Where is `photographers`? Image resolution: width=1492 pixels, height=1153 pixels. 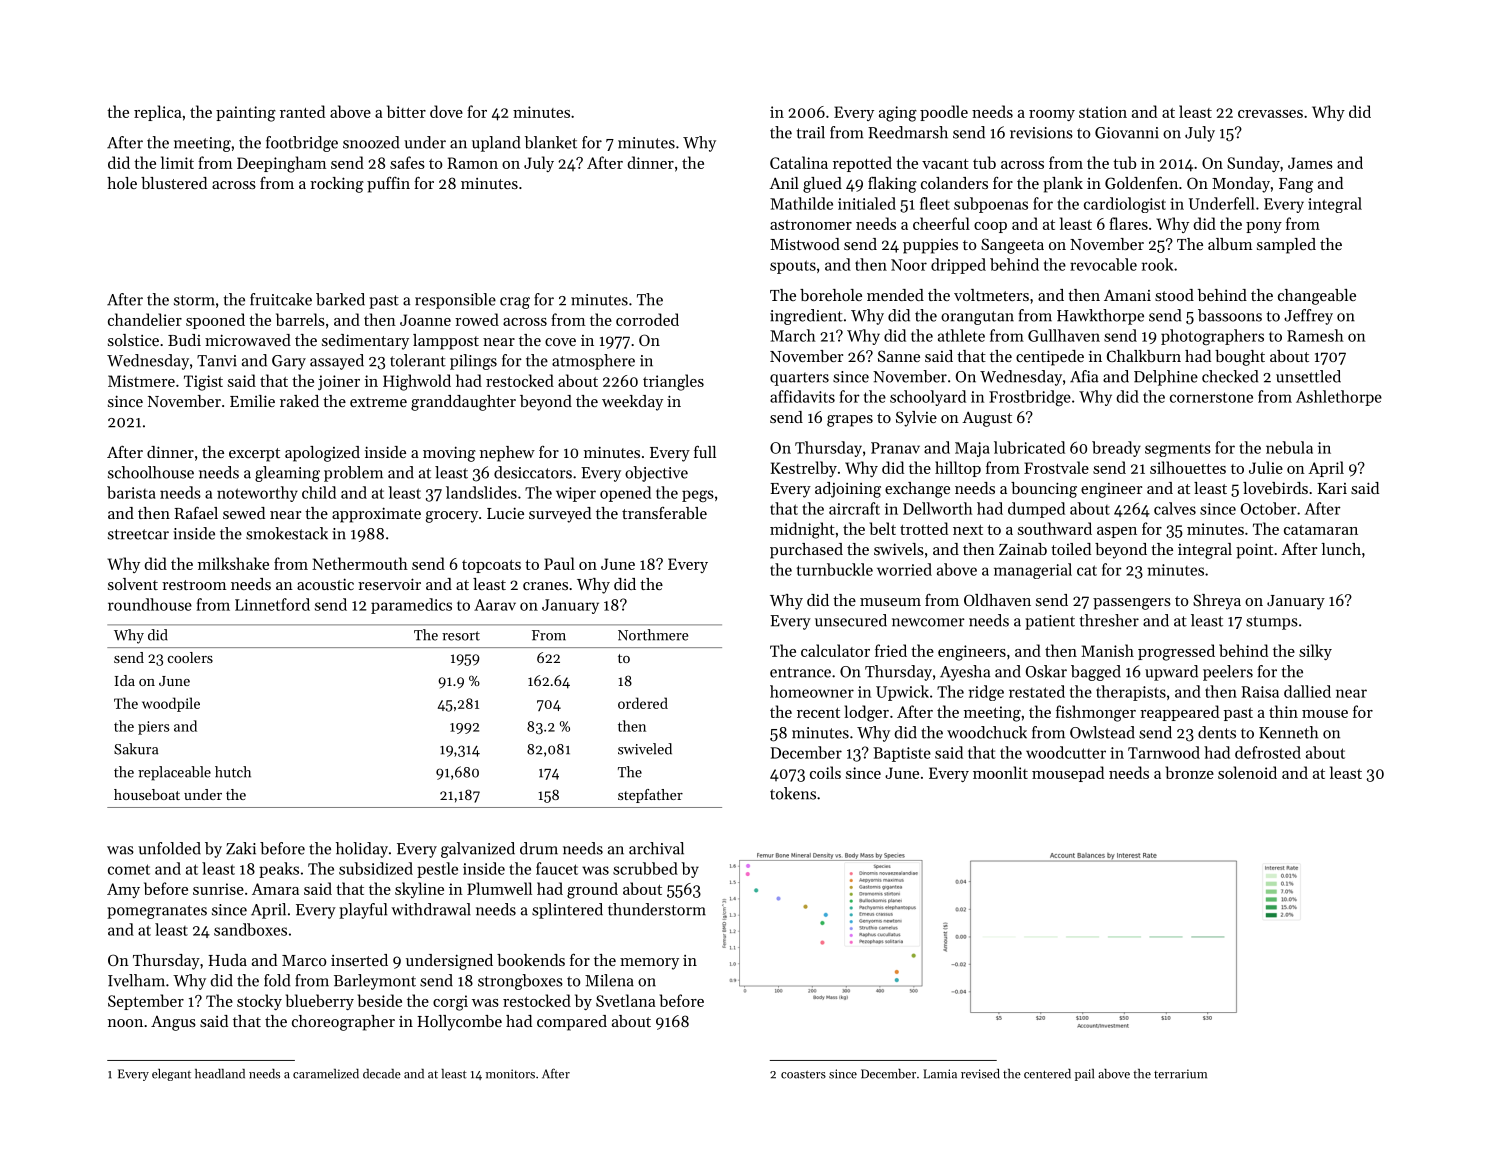
photographers is located at coordinates (1212, 337).
